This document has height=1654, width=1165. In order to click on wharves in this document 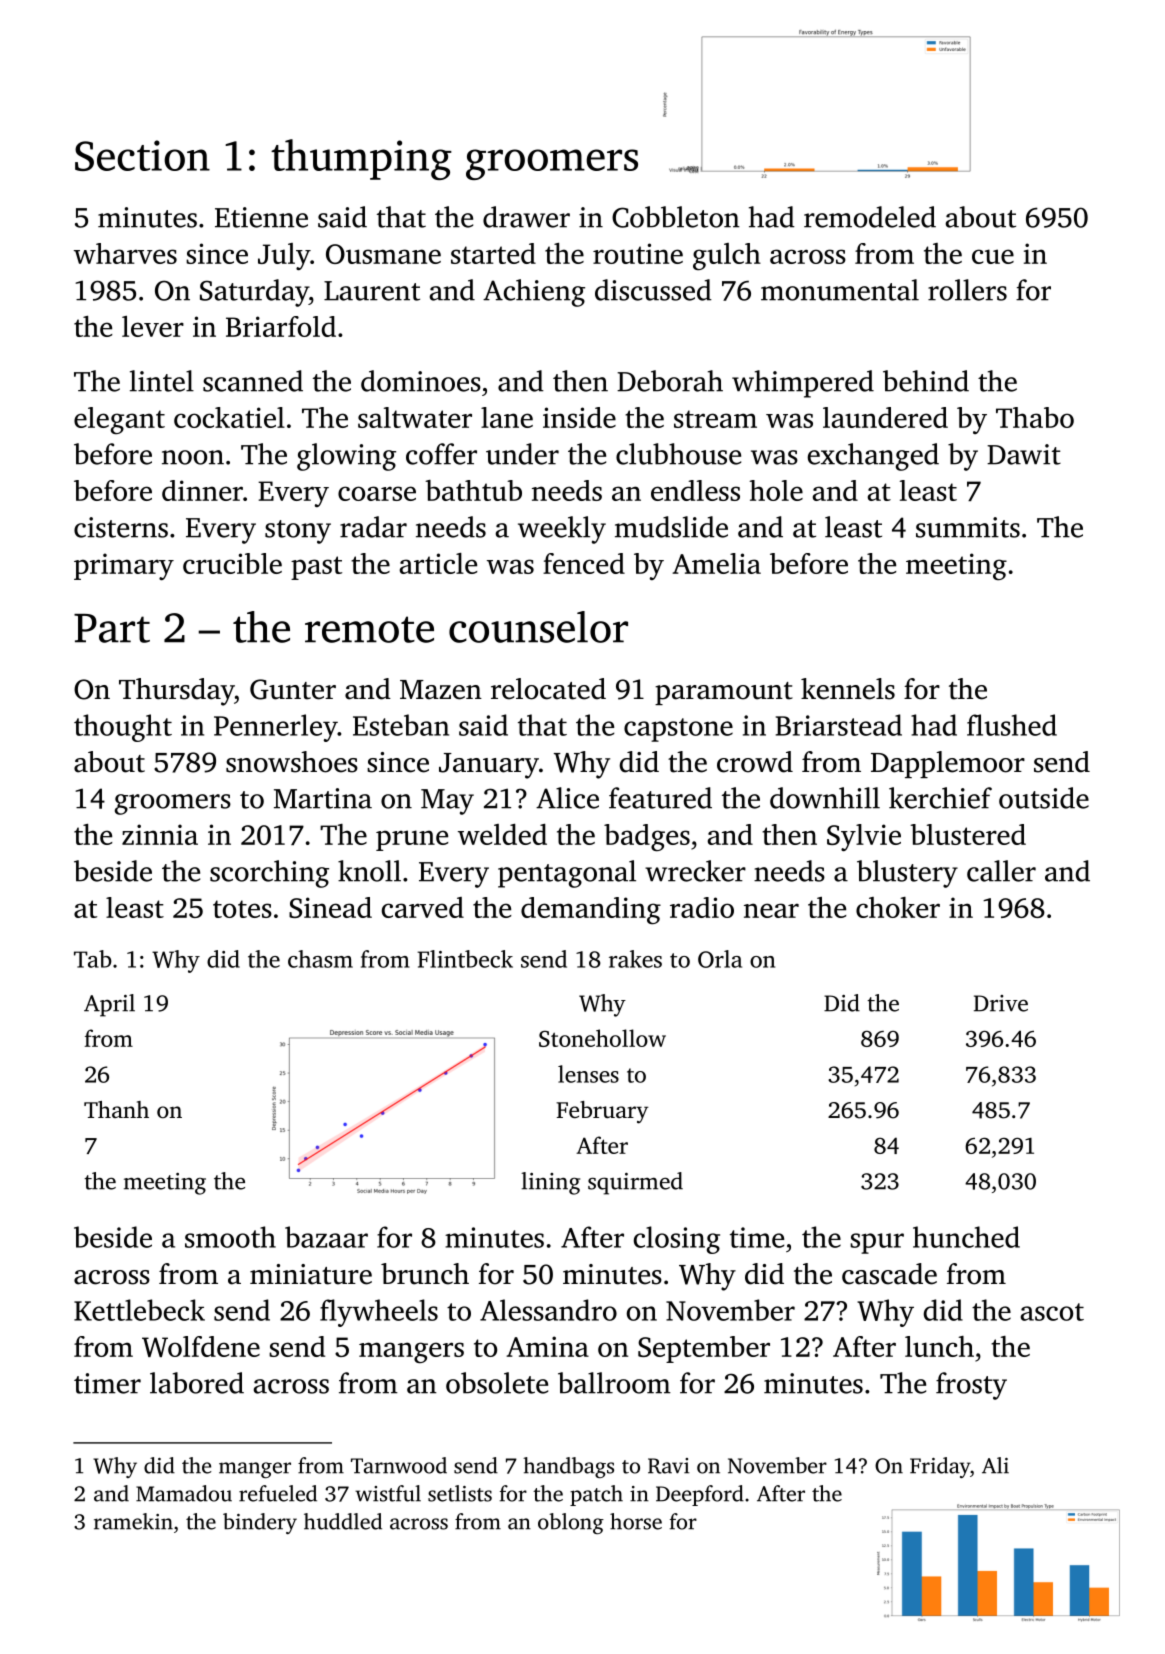, I will do `click(125, 253)`.
